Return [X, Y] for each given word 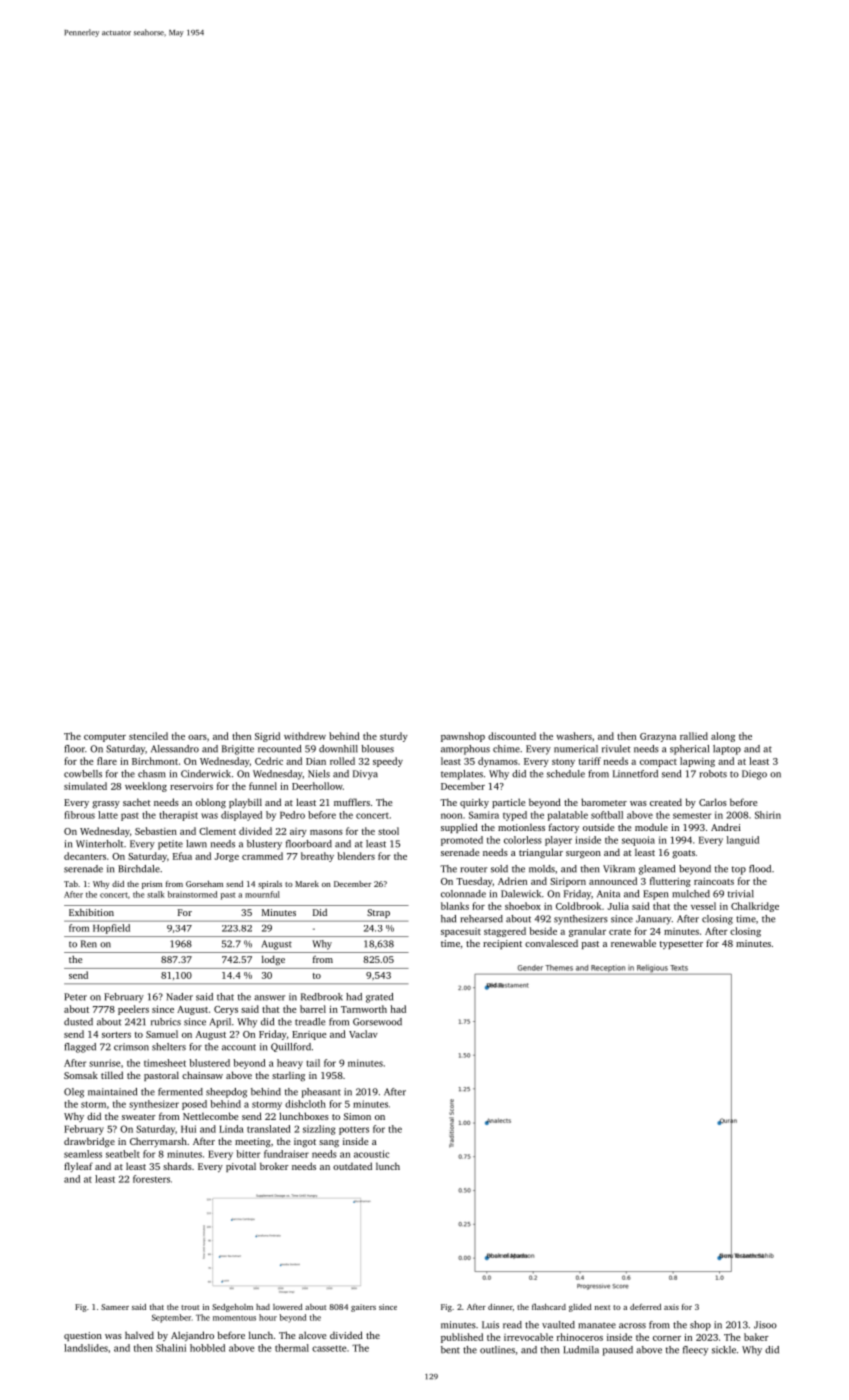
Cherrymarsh [158, 1142]
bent [450, 1350]
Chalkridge [755, 907]
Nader [179, 997]
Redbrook [322, 997]
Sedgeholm [232, 1308]
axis [671, 1307]
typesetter [681, 945]
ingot [305, 1143]
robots [713, 774]
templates [462, 775]
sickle [724, 1350]
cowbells [83, 774]
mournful [262, 894]
